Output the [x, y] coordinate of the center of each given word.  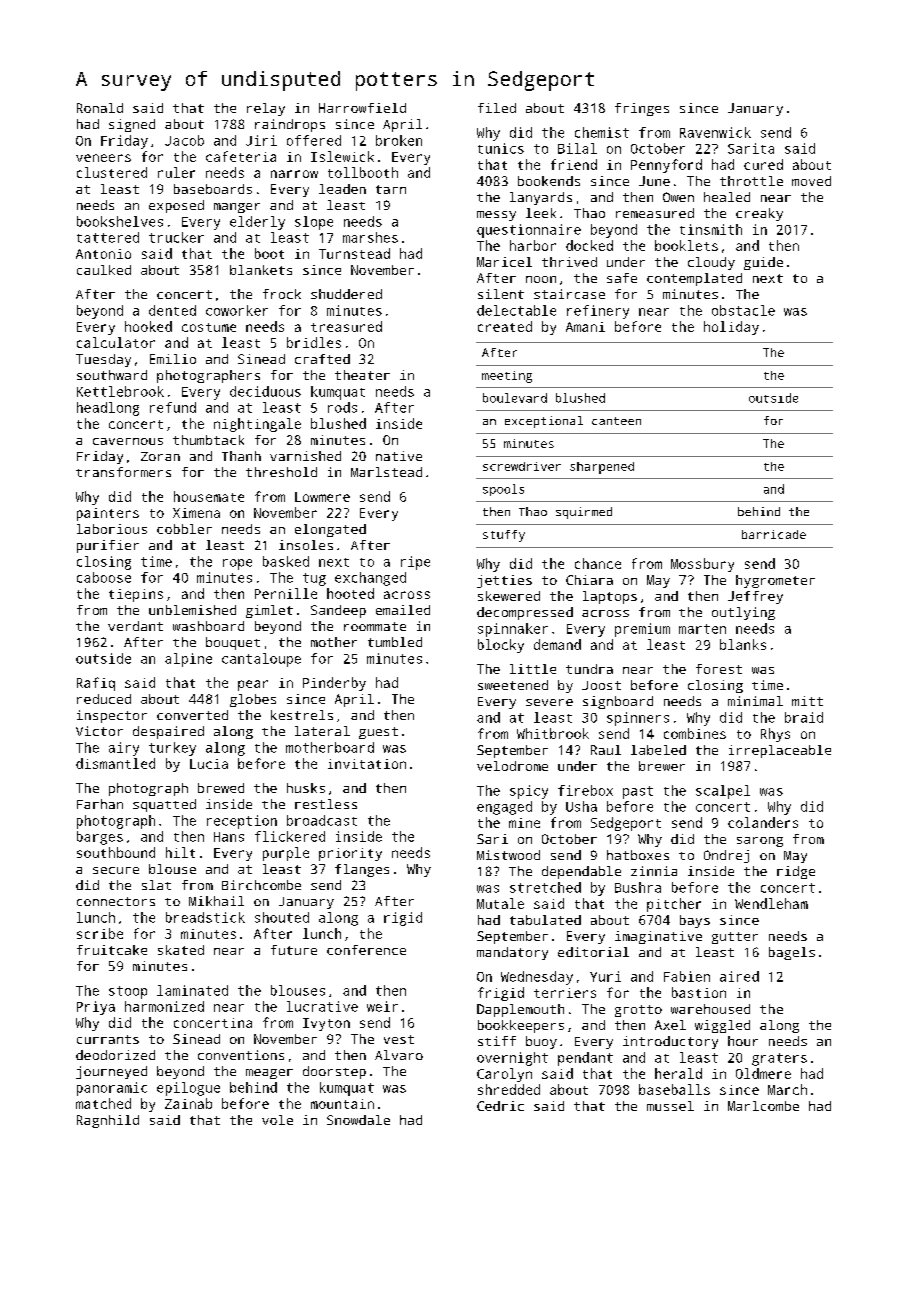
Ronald [100, 108]
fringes [642, 109]
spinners [638, 719]
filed [497, 108]
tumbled [395, 642]
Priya [96, 1008]
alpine [188, 660]
